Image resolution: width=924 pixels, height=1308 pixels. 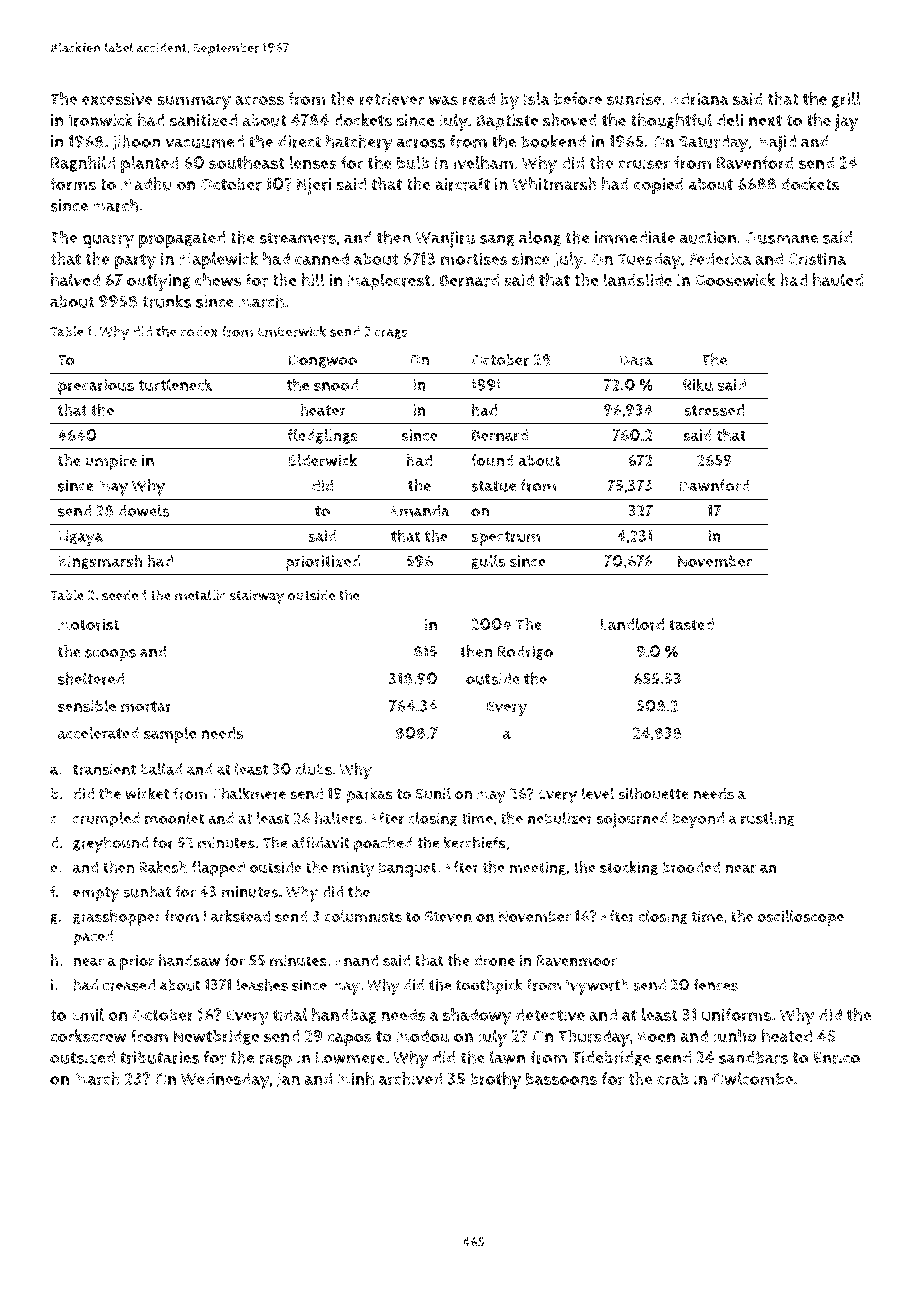 What do you see at coordinates (204, 141) in the screenshot?
I see `vacuumed` at bounding box center [204, 141].
